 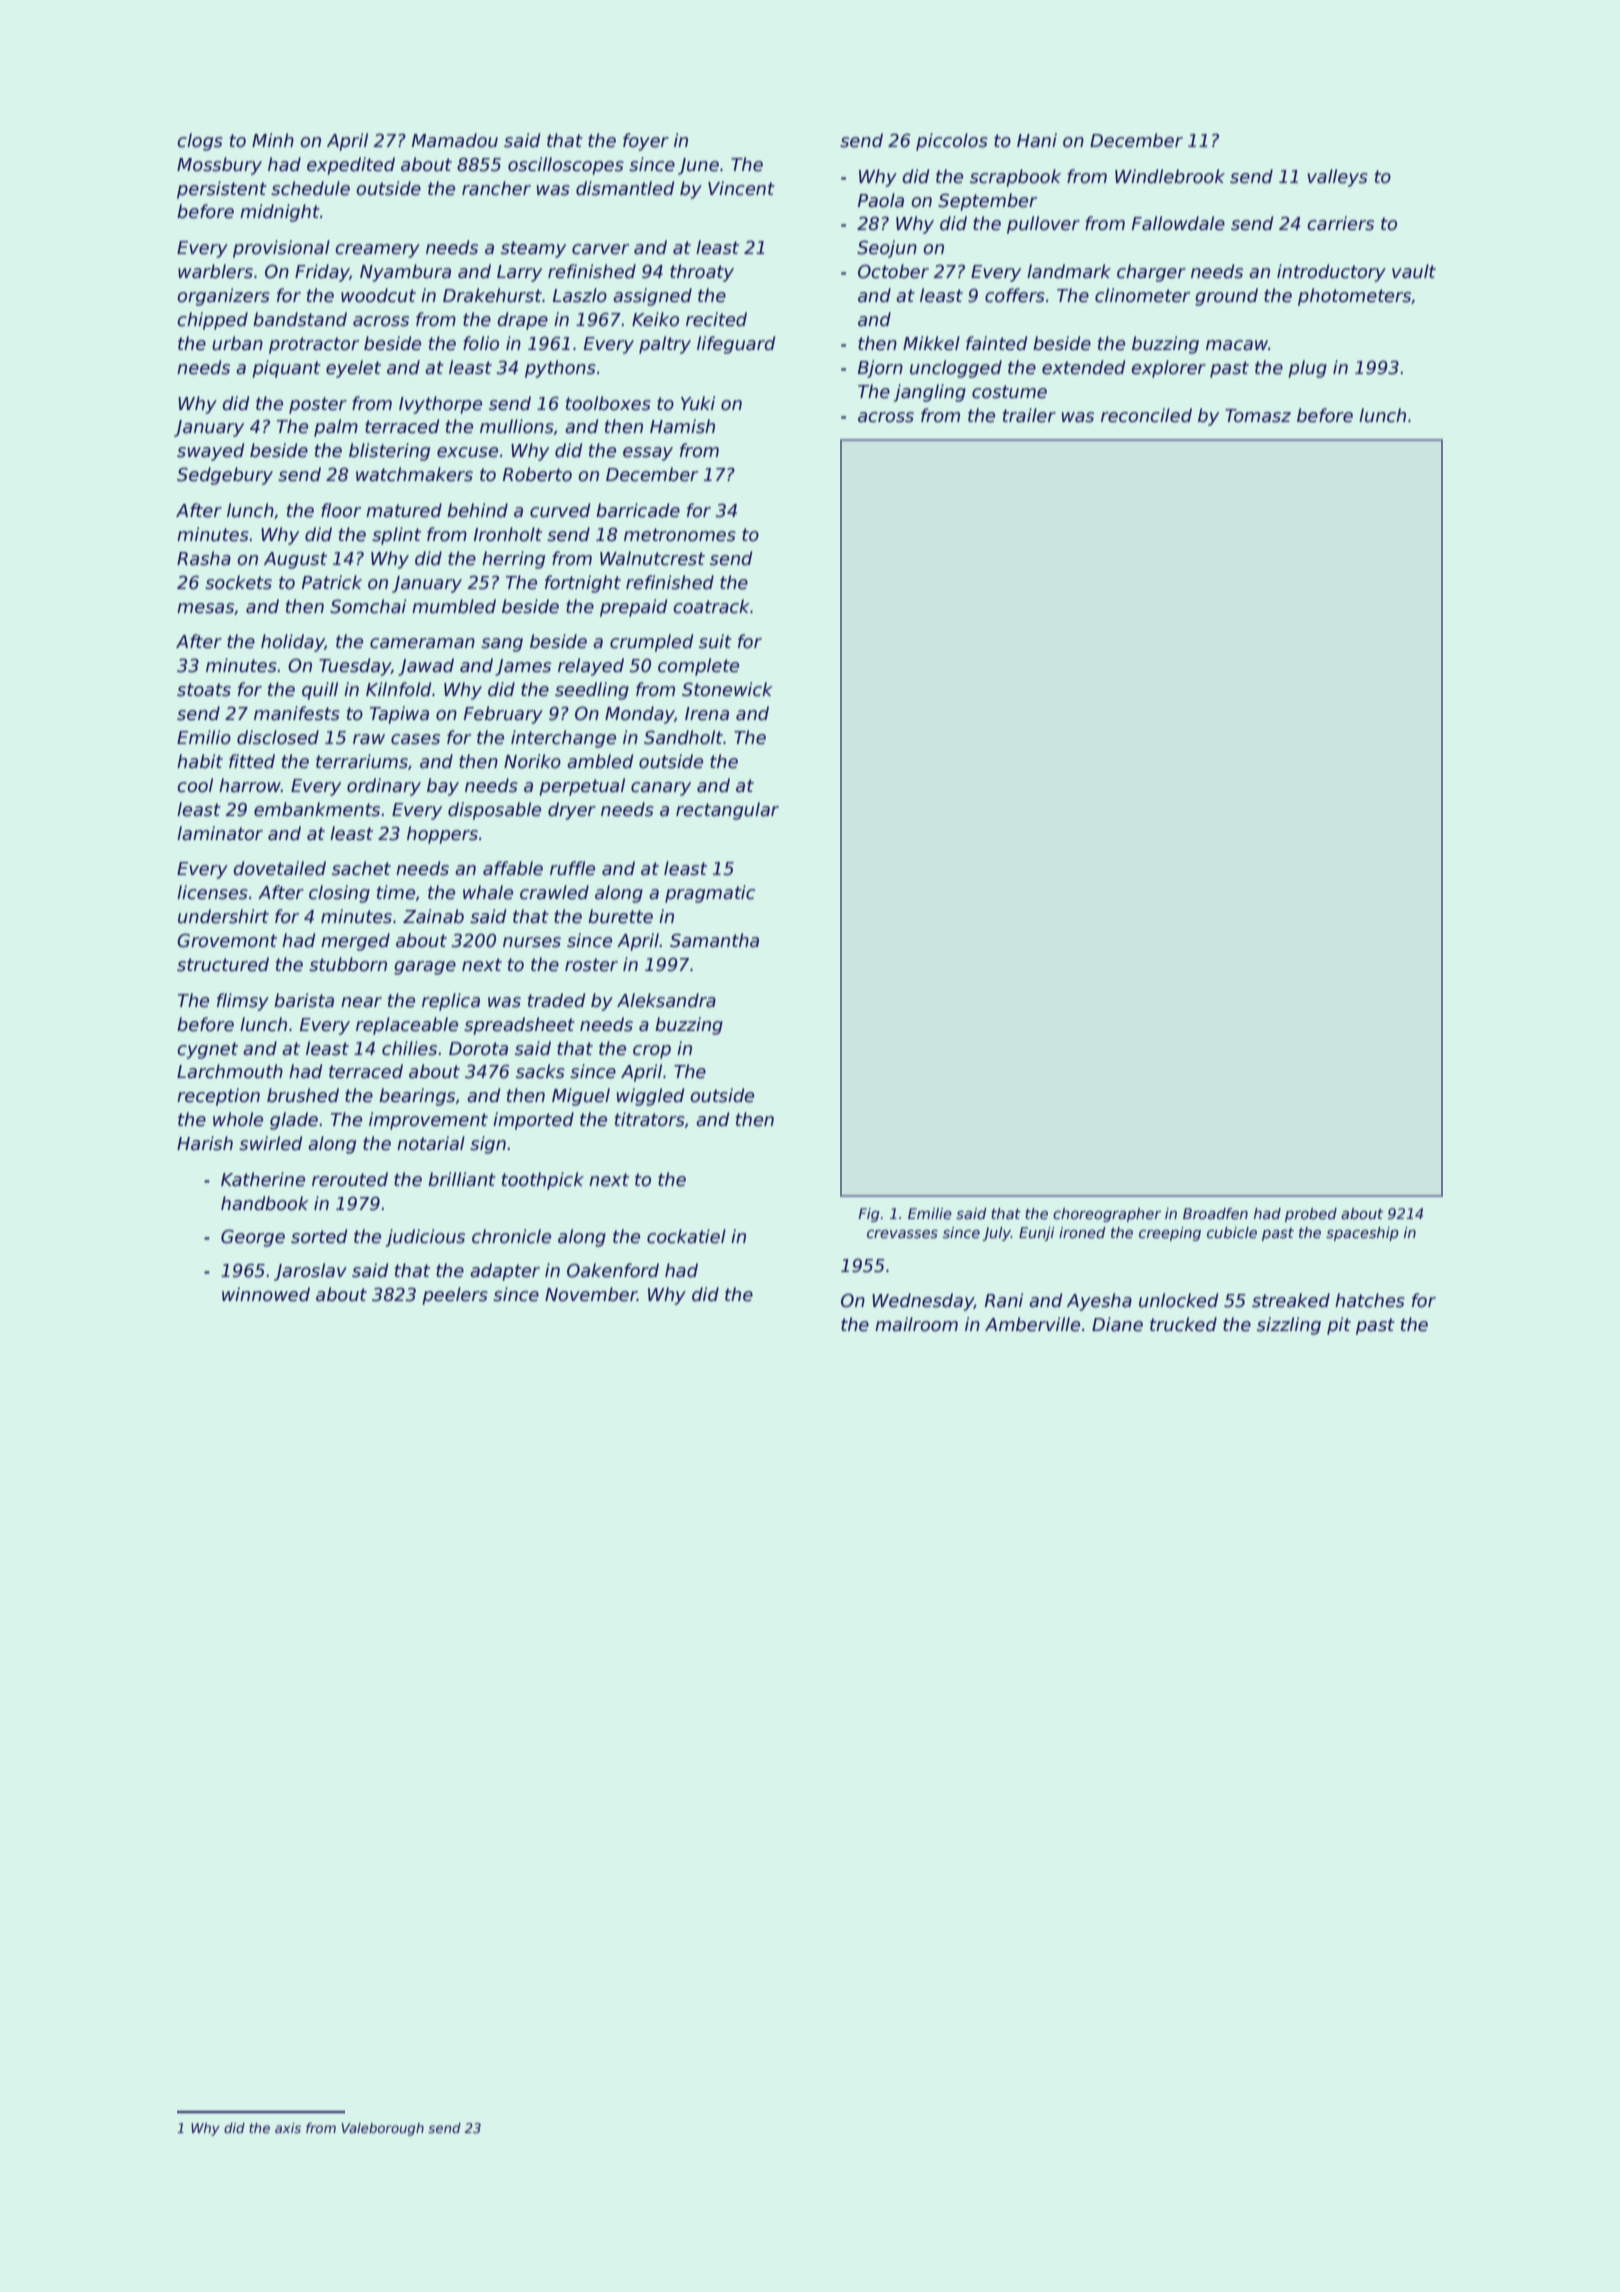 I want to click on Valeborough, so click(x=383, y=2129).
